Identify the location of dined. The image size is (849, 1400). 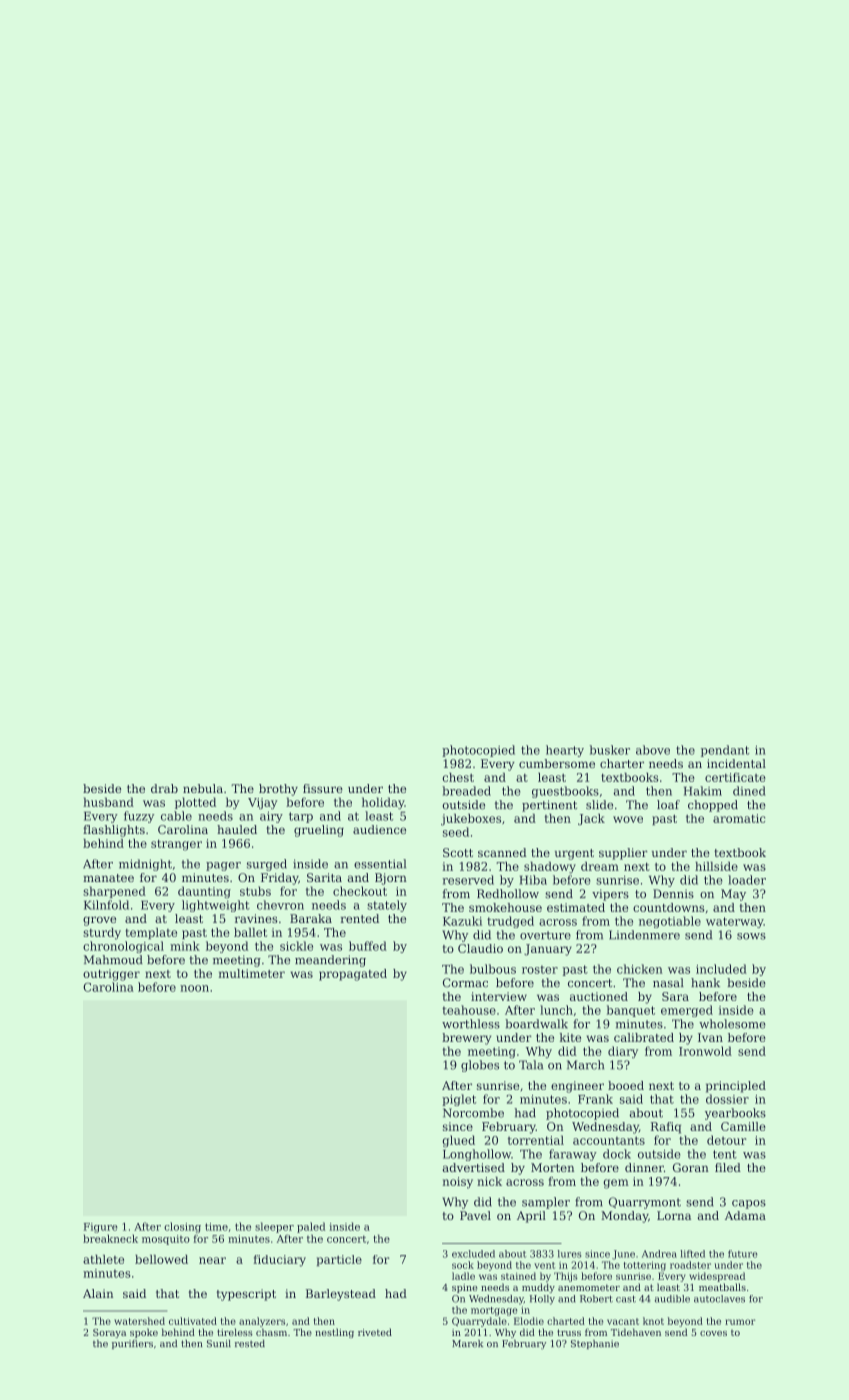
(749, 791).
